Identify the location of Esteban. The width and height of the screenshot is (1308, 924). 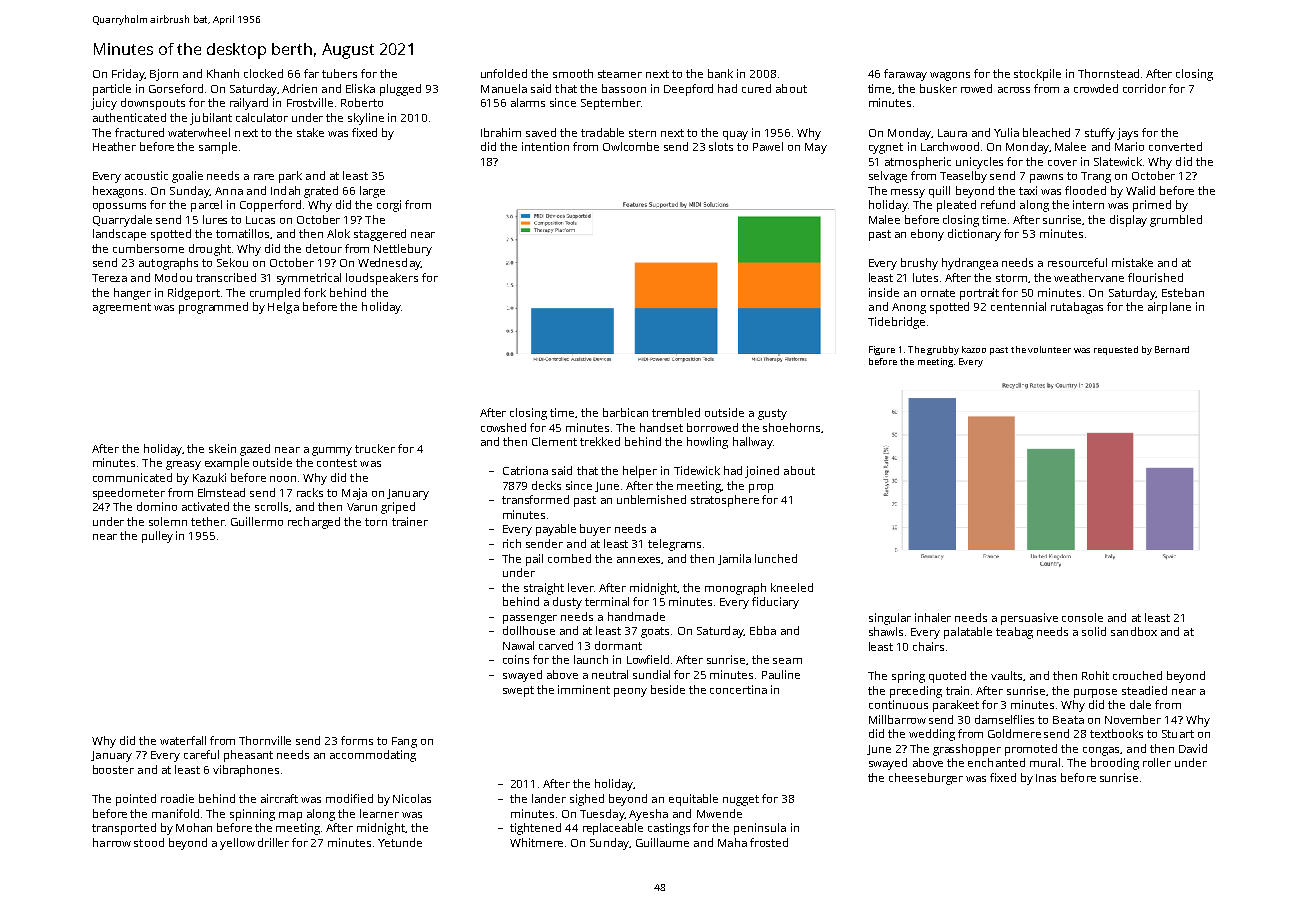
(1183, 292).
